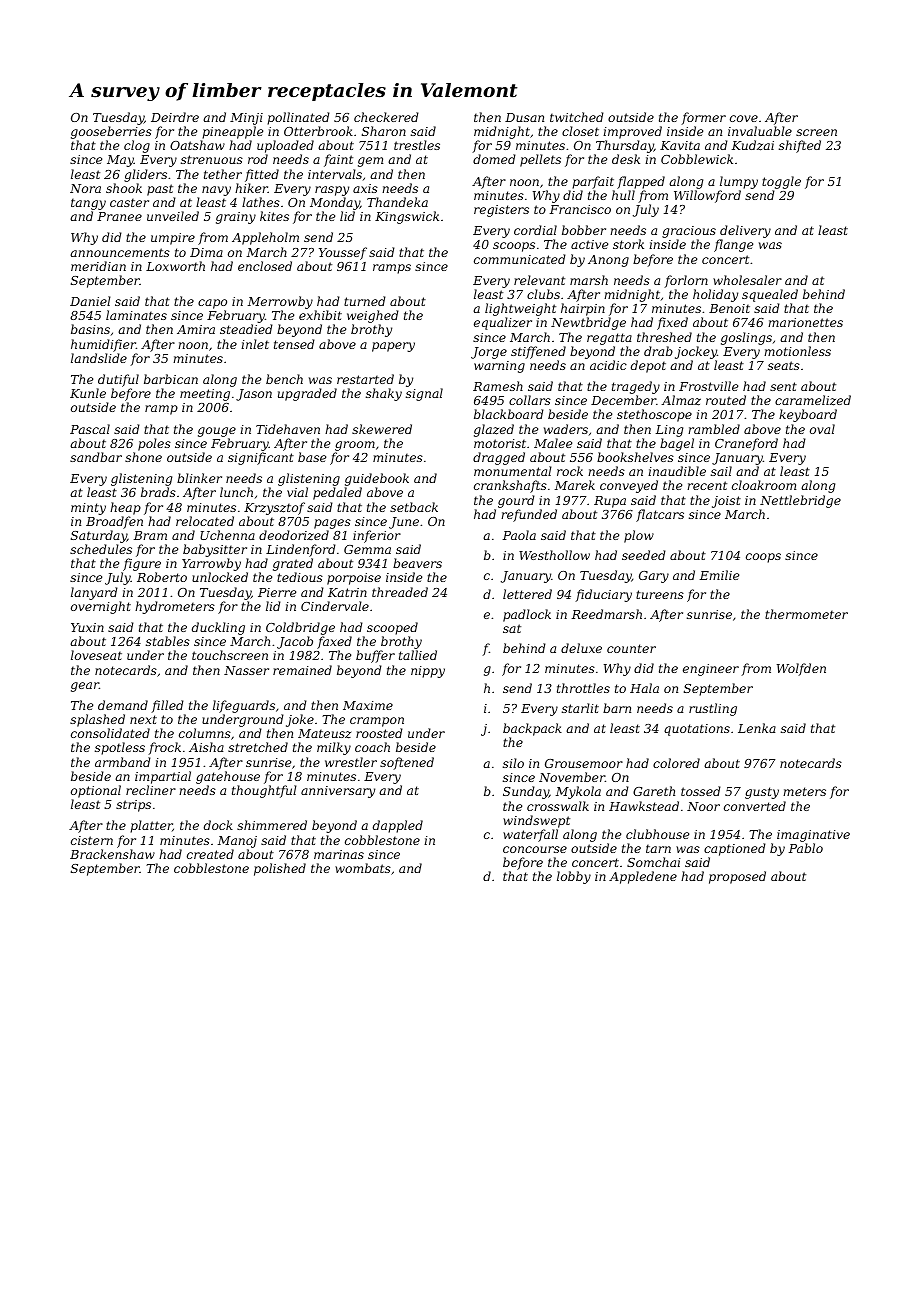  Describe the element at coordinates (92, 840) in the image. I see `cistern` at that location.
